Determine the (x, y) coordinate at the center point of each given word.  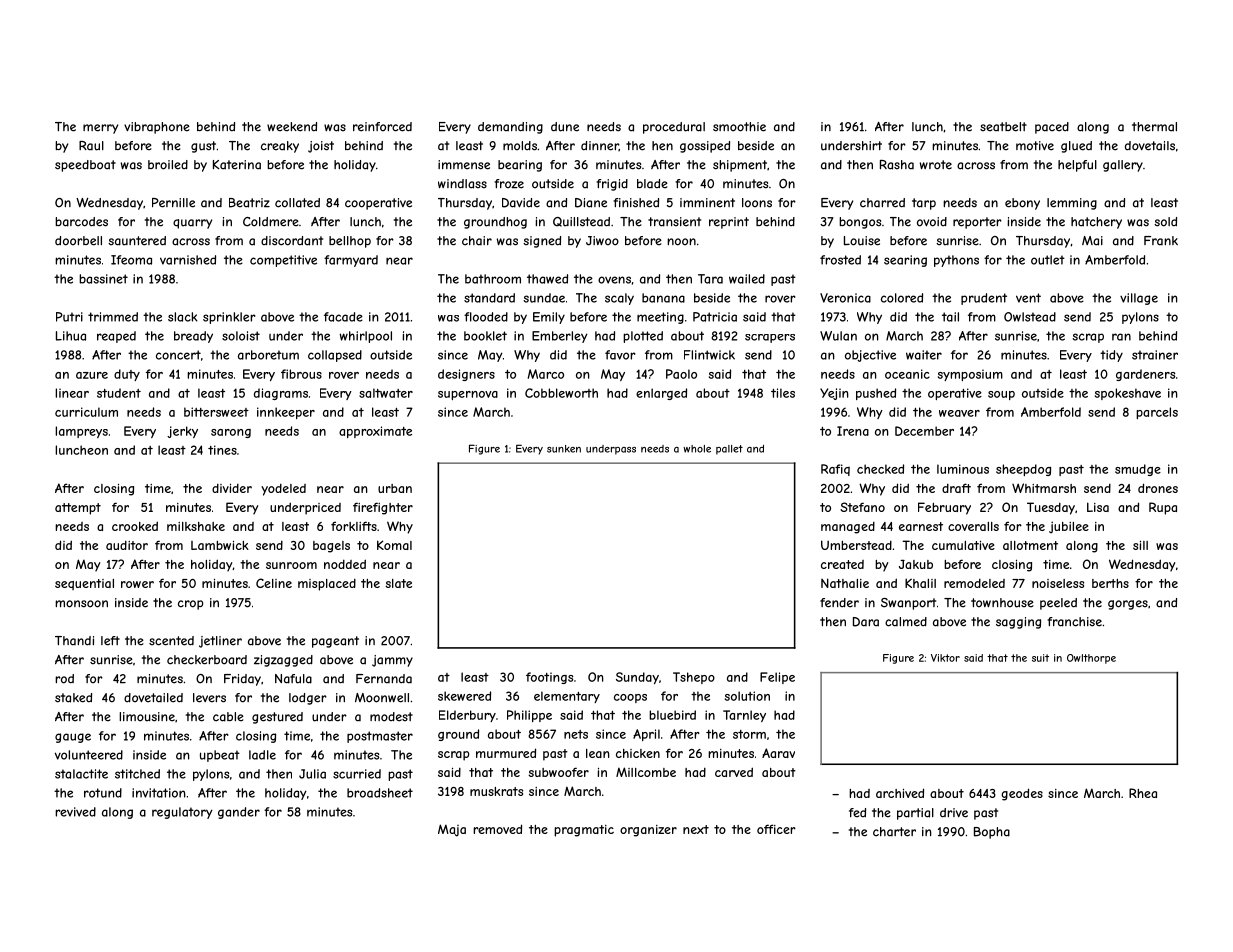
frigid (612, 185)
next (696, 829)
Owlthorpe (1091, 659)
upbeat (220, 756)
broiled (168, 165)
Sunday (637, 678)
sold (1165, 222)
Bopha (992, 833)
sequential (84, 584)
